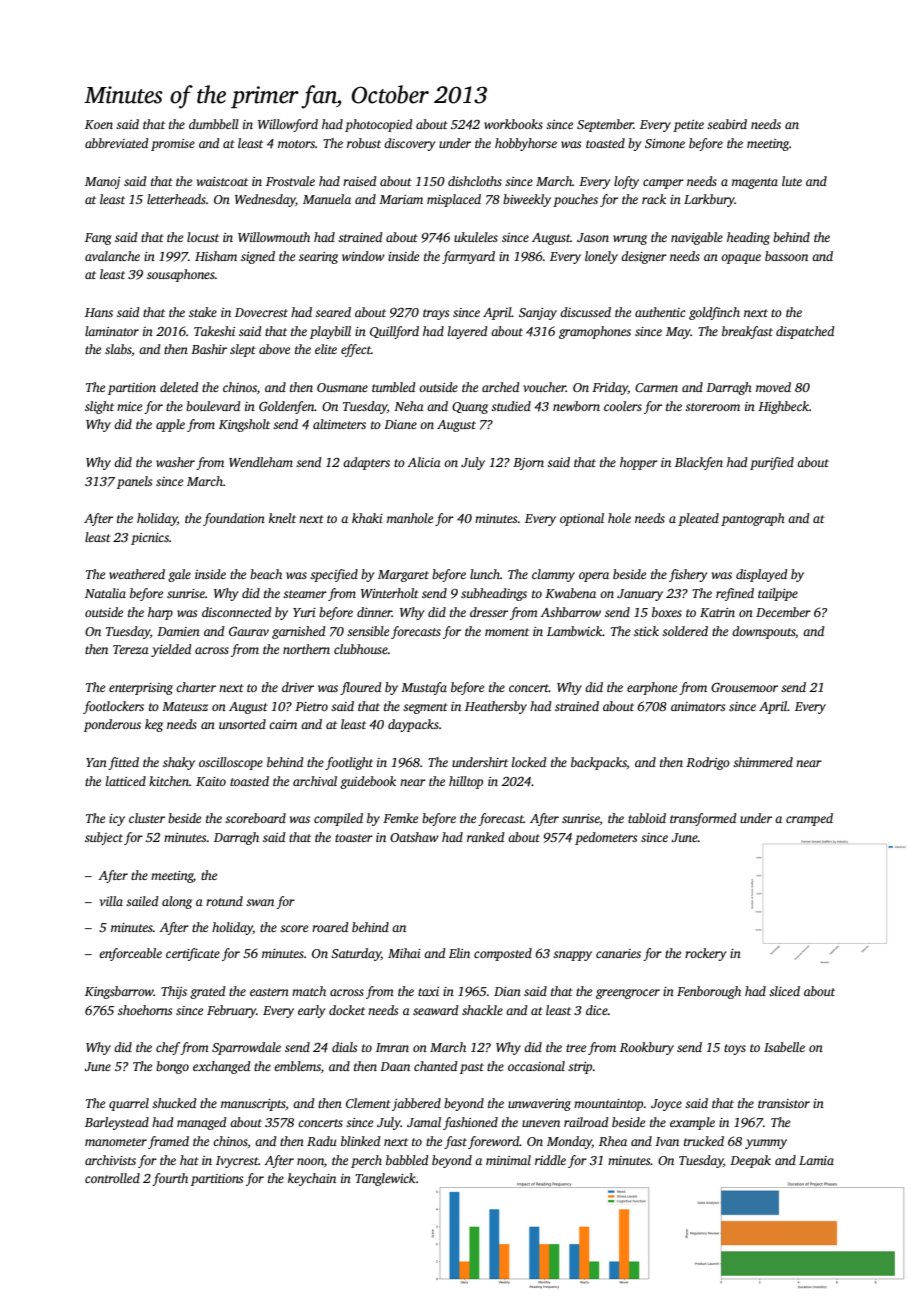 This image has width=924, height=1308. I want to click on pedometers, so click(606, 838).
